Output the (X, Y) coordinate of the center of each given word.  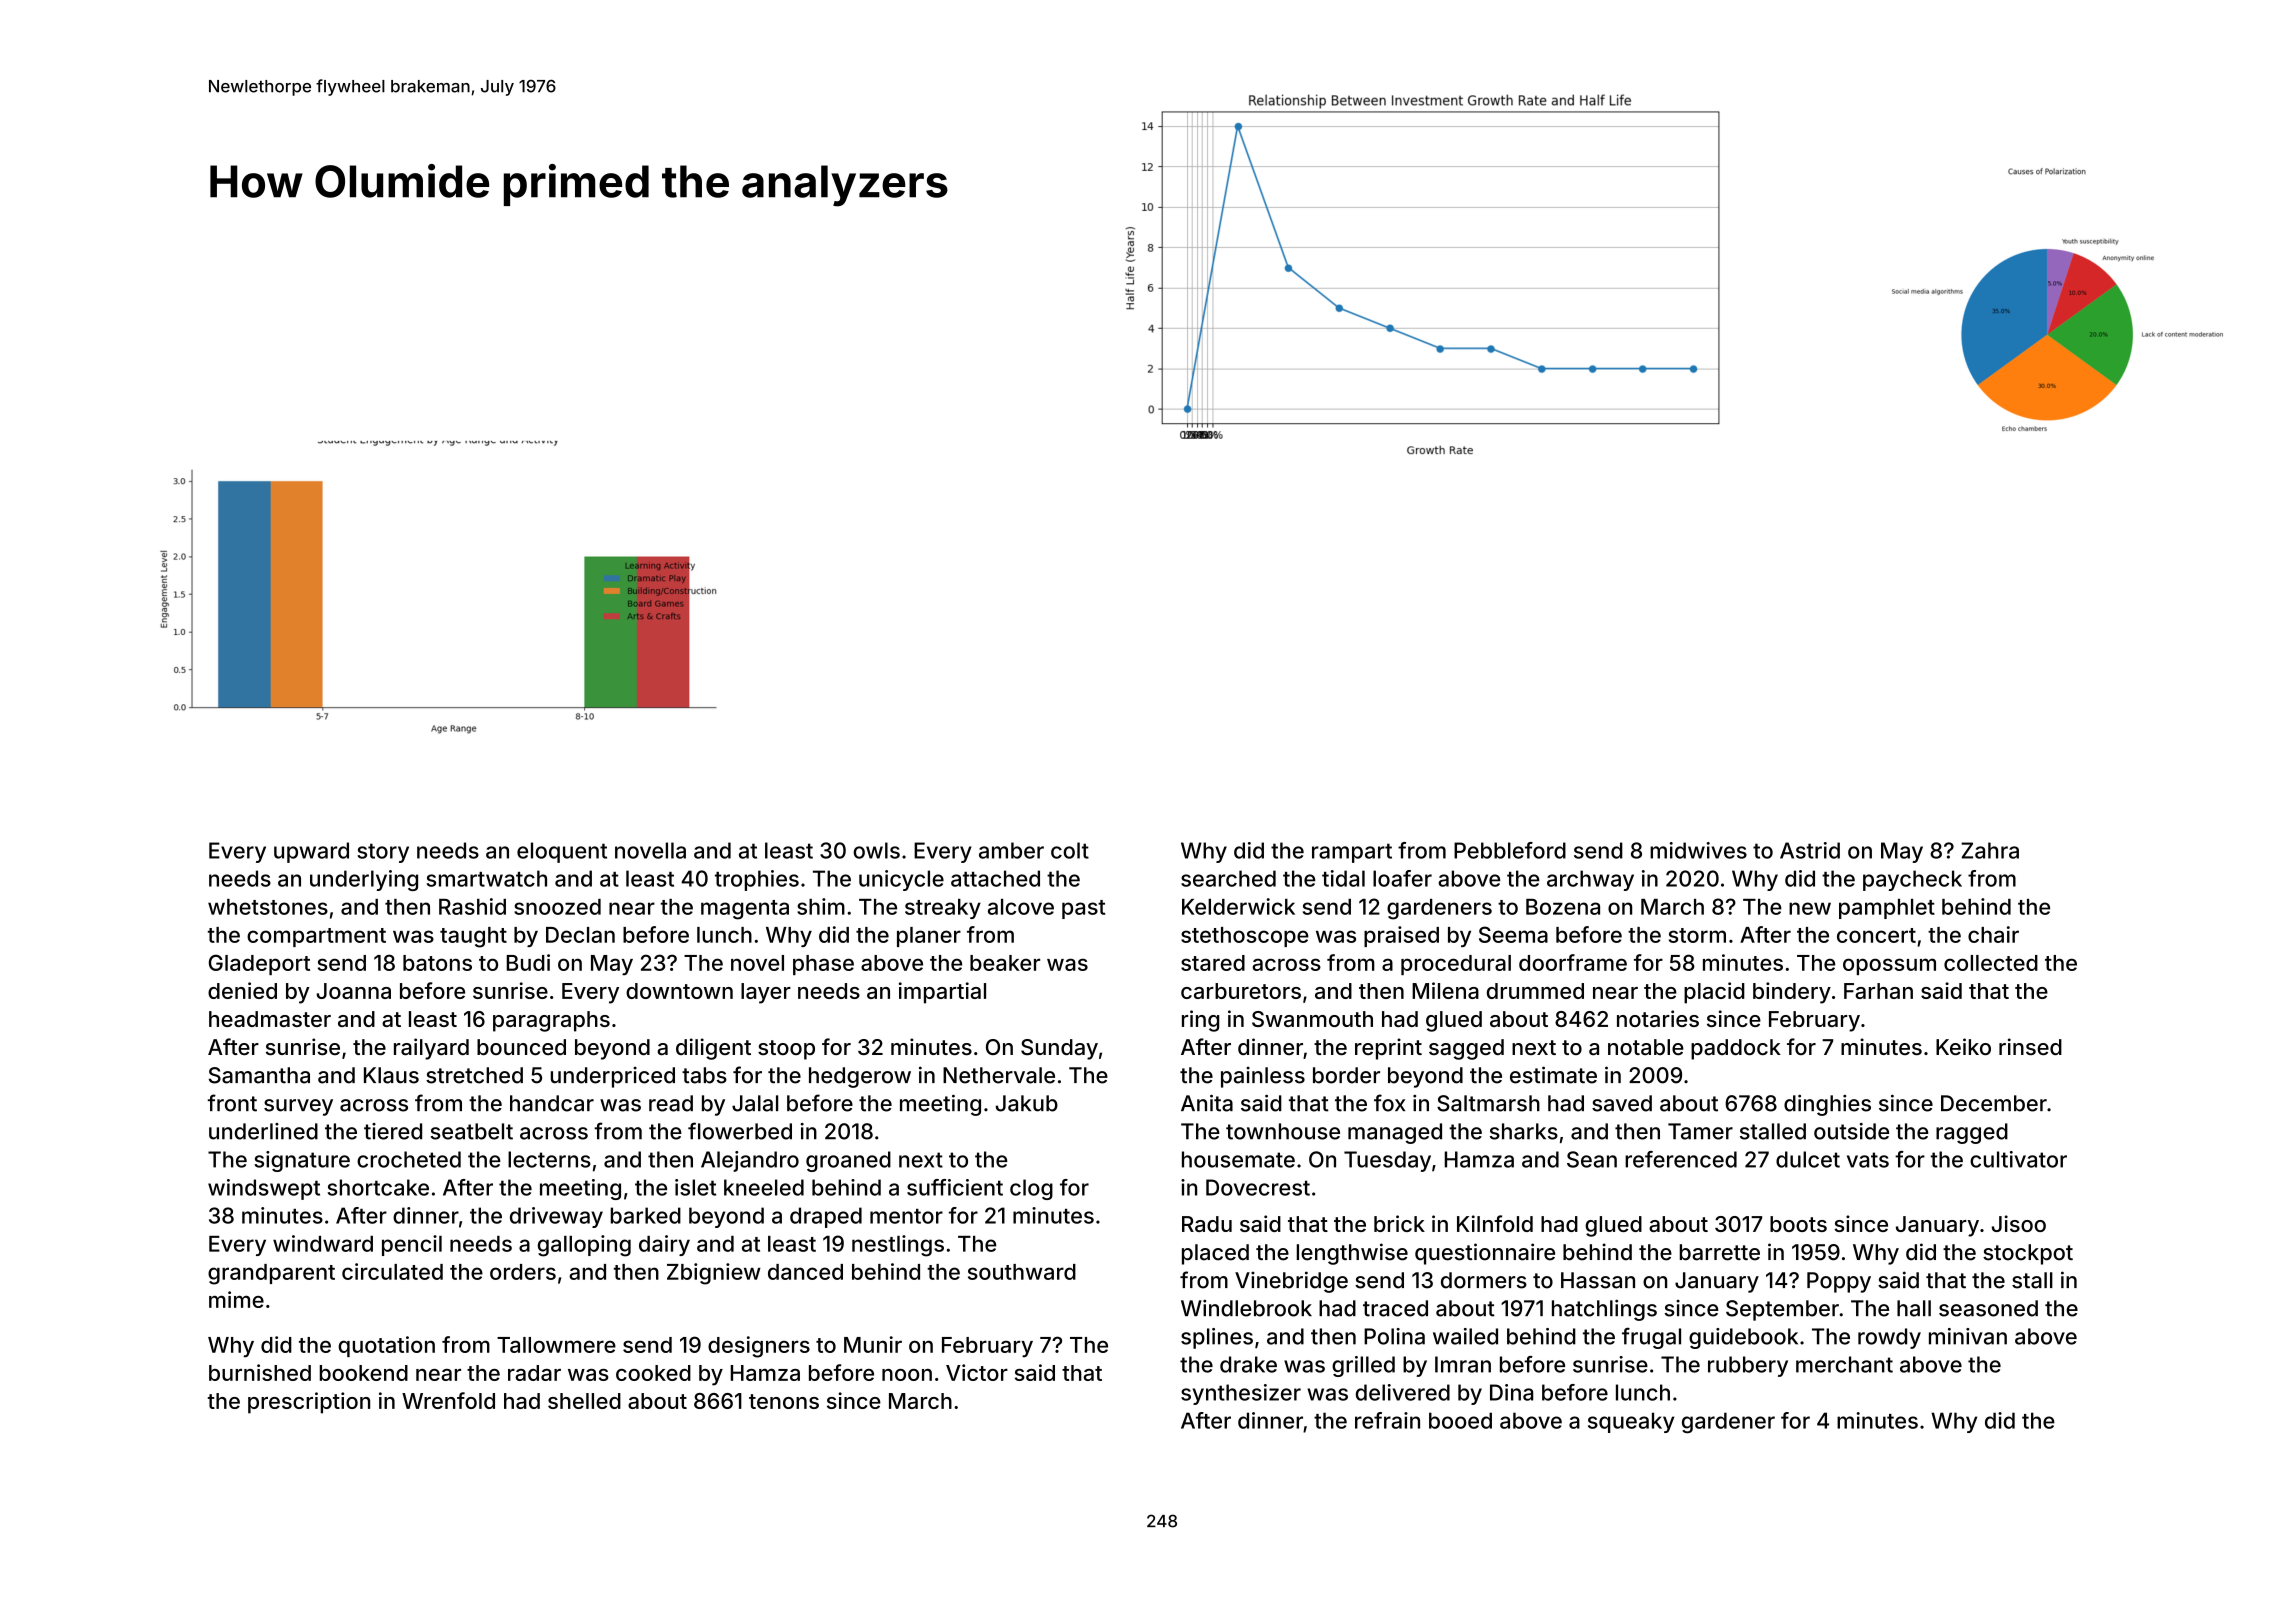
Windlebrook (1246, 1308)
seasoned (1988, 1308)
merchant (1844, 1364)
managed (1395, 1133)
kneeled (764, 1187)
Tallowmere (556, 1345)
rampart (1352, 853)
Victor (977, 1372)
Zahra (1990, 850)
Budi (528, 962)
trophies (757, 880)
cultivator (2018, 1159)
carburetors (1241, 991)
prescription (309, 1403)
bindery (1792, 993)
